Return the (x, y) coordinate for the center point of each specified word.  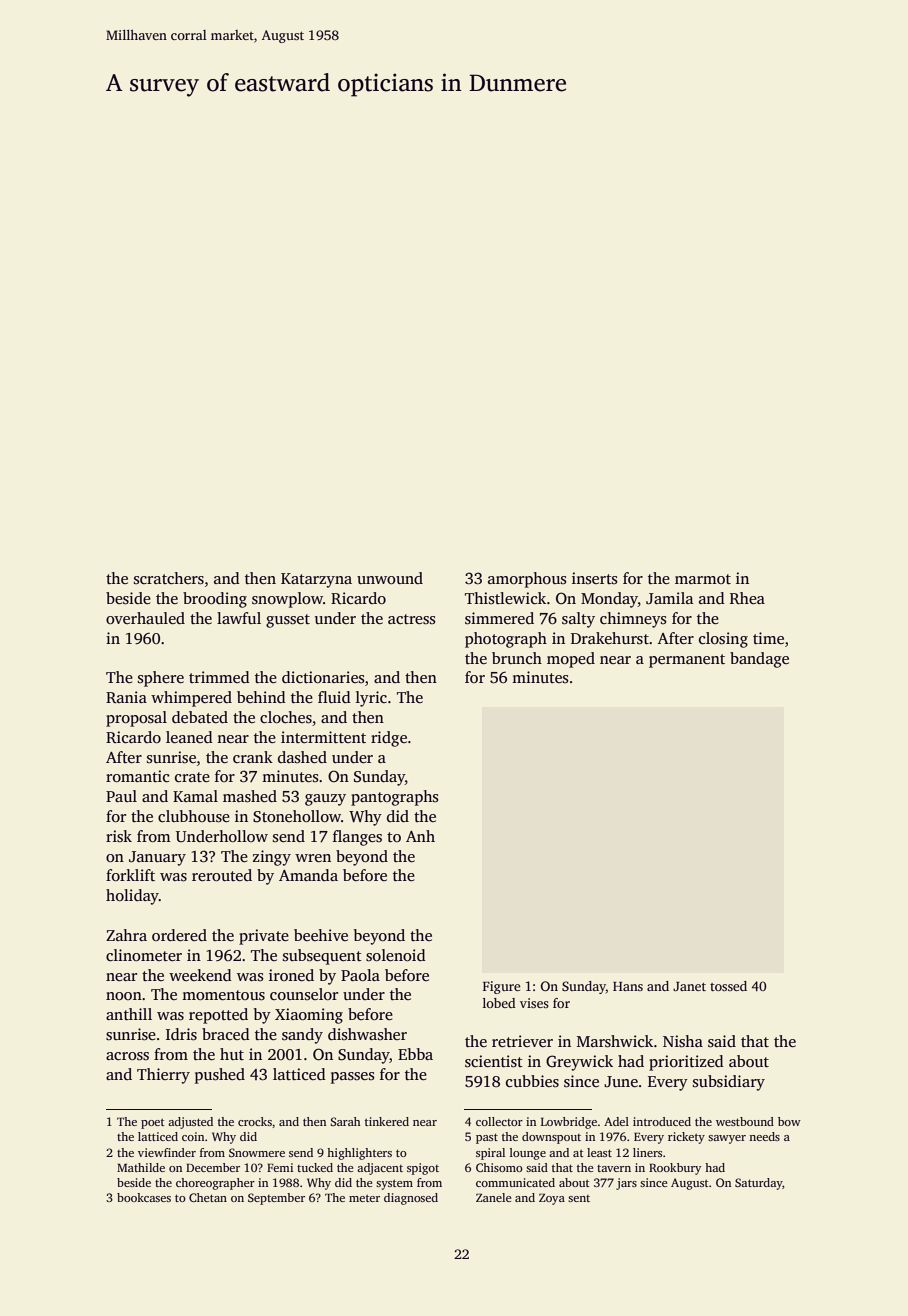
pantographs (395, 798)
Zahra (126, 935)
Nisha (683, 1041)
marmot (703, 579)
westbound (745, 1121)
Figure (502, 987)
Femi (280, 1167)
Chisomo (499, 1167)
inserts (595, 578)
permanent (687, 661)
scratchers (169, 578)
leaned (189, 737)
